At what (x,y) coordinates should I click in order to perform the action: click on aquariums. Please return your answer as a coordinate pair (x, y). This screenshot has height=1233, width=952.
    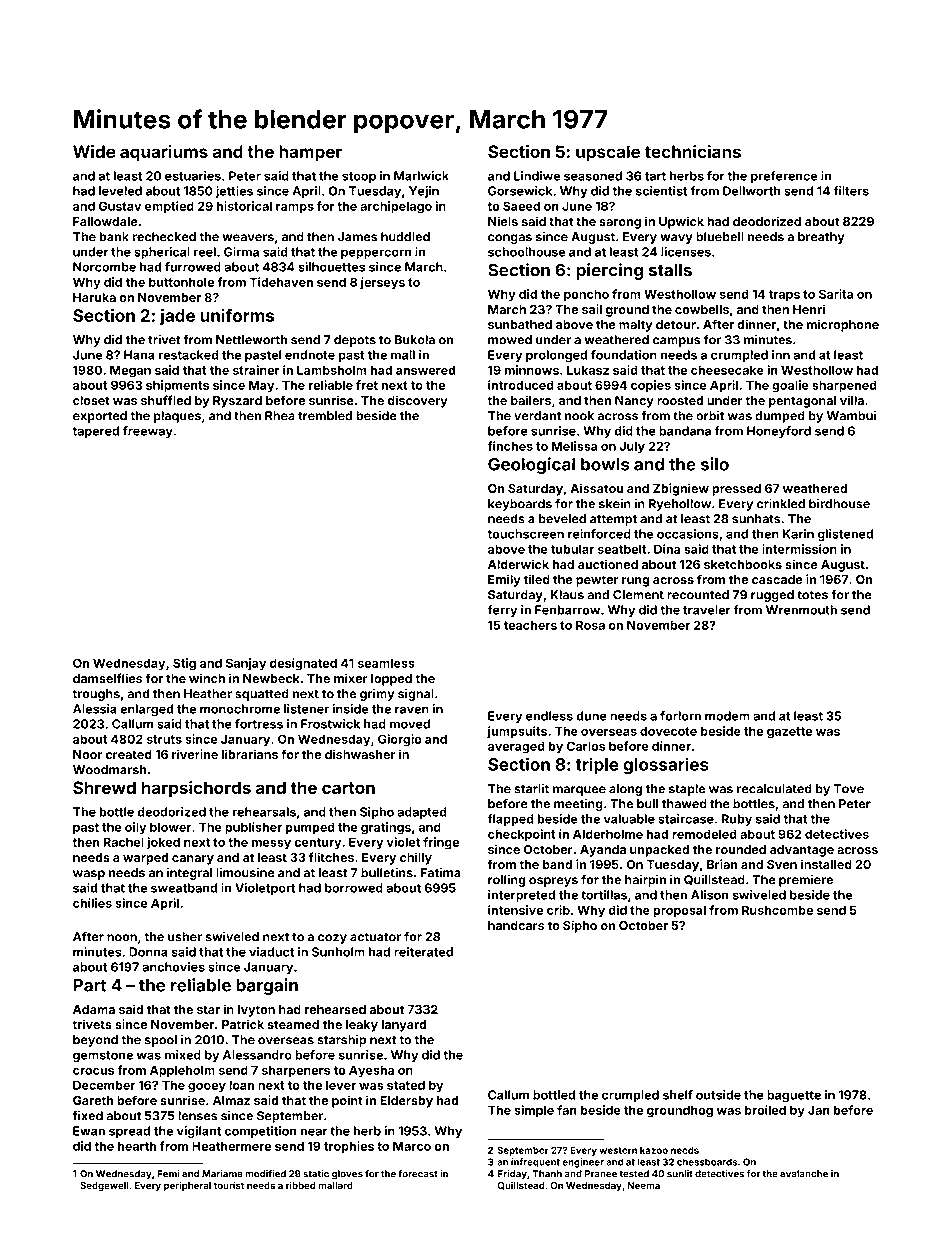
    Looking at the image, I should click on (164, 153).
